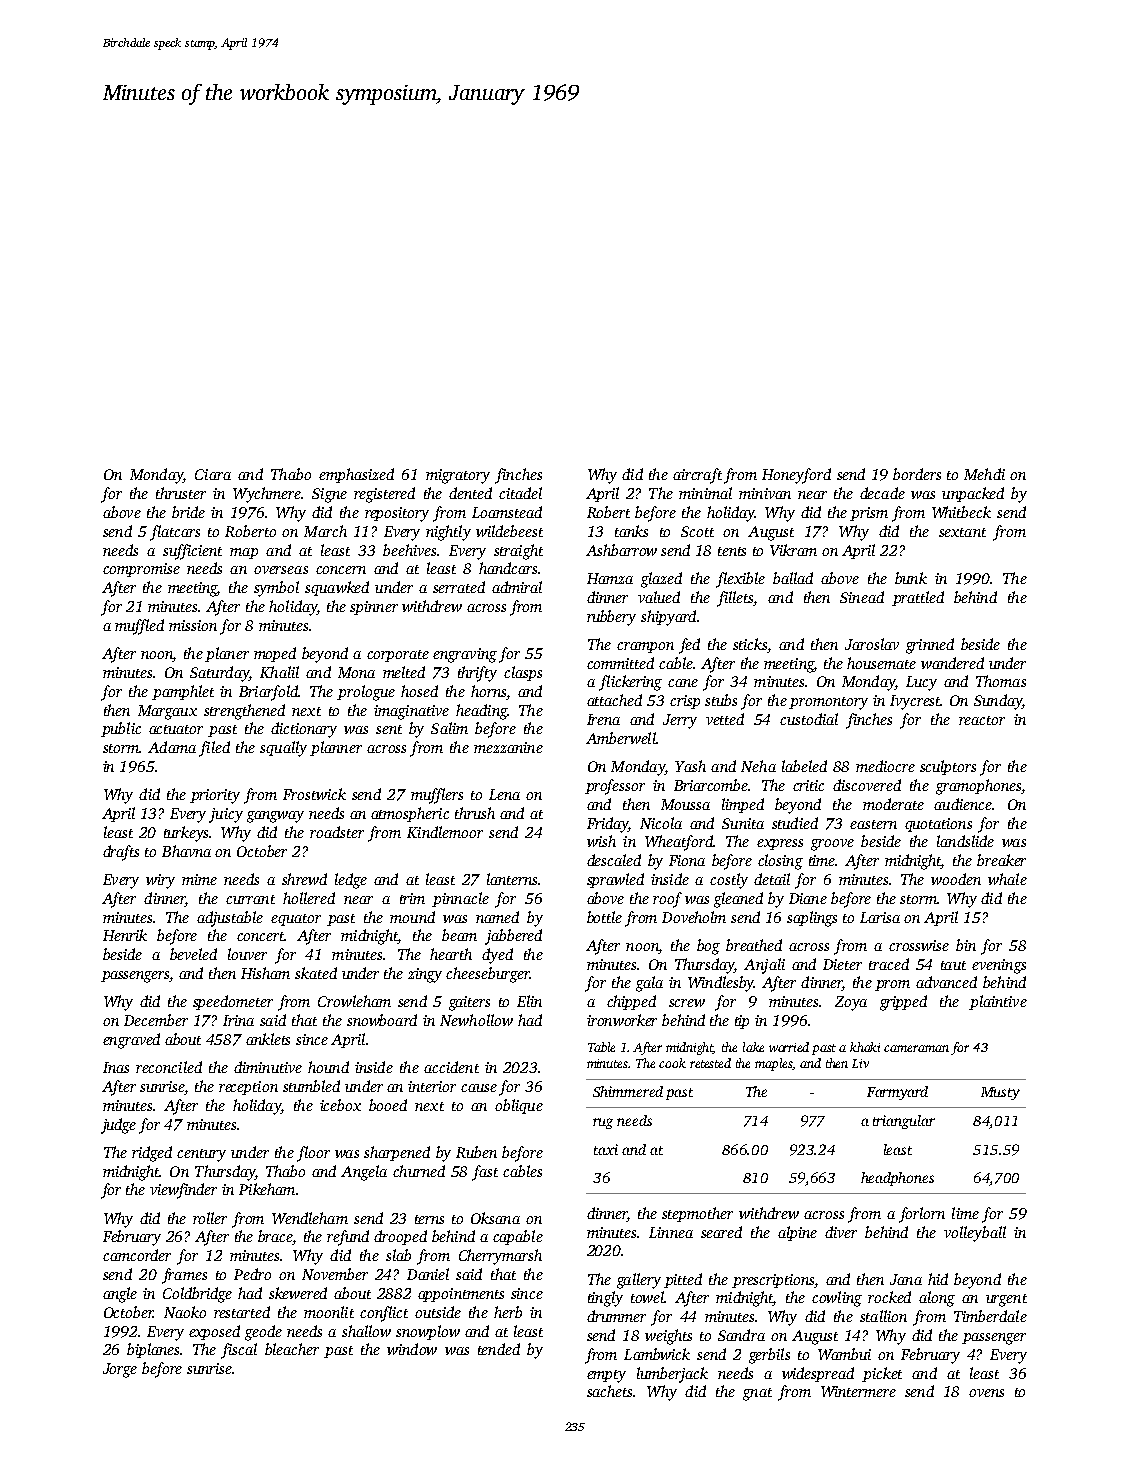 The height and width of the document is (1461, 1129). I want to click on roller, so click(210, 1218).
